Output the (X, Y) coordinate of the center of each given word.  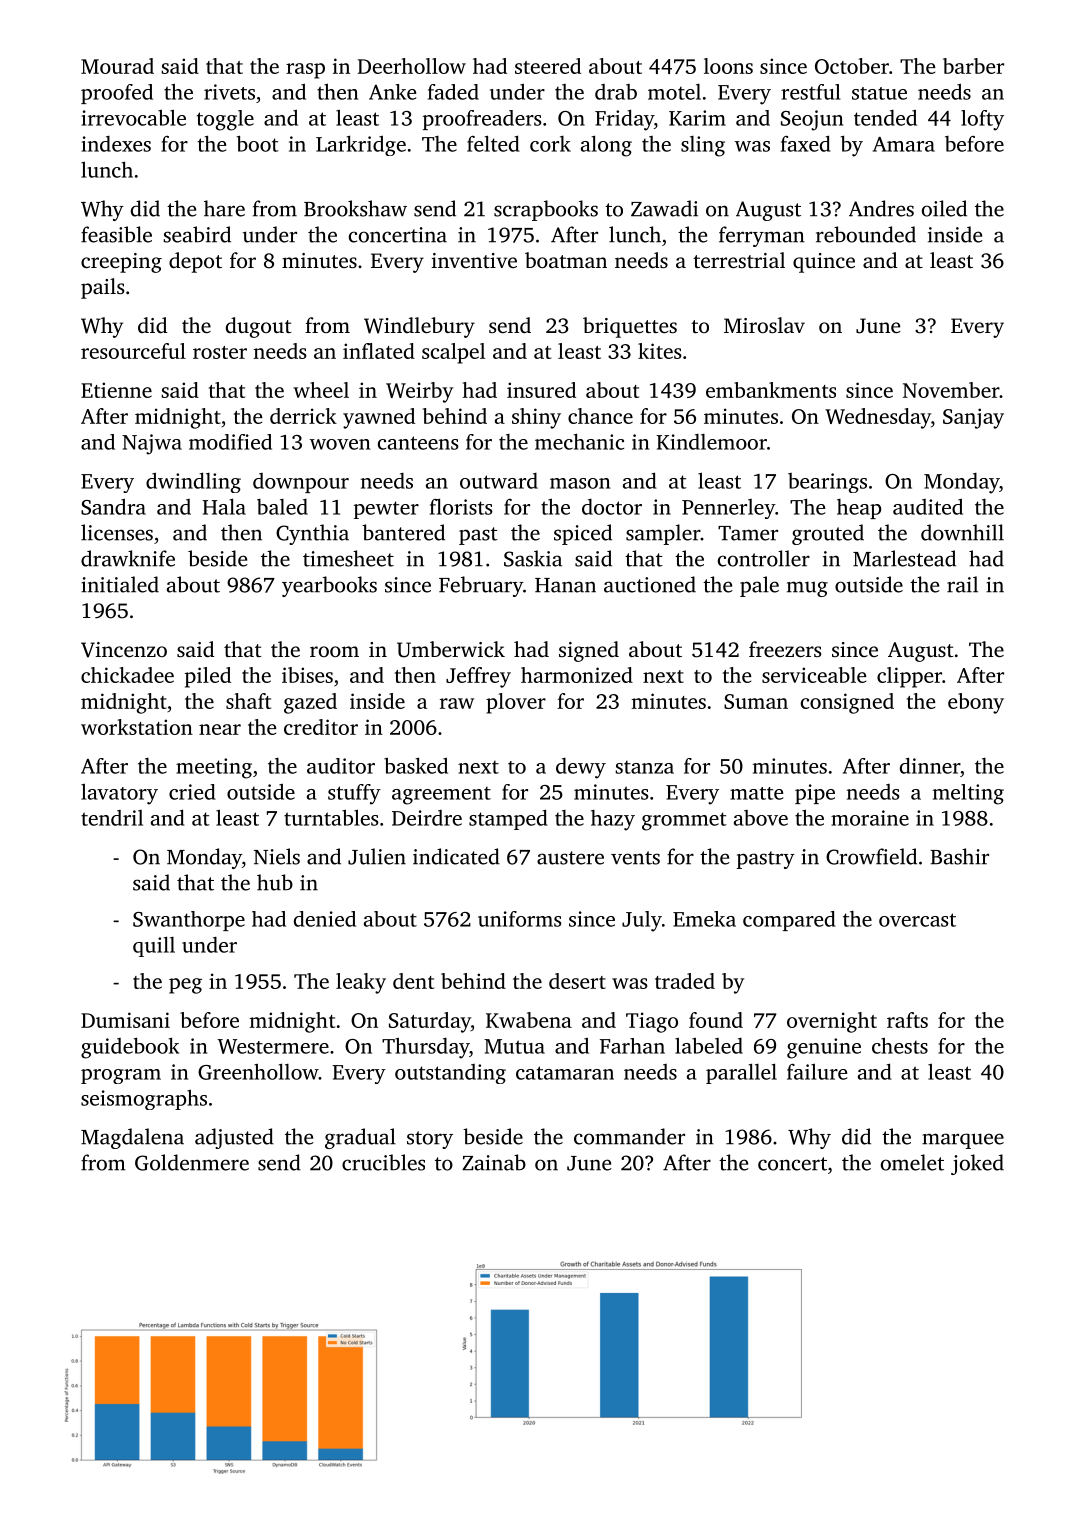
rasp (305, 71)
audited (928, 506)
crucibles (383, 1162)
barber (973, 66)
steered (548, 66)
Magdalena (132, 1138)
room (334, 651)
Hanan (565, 585)
